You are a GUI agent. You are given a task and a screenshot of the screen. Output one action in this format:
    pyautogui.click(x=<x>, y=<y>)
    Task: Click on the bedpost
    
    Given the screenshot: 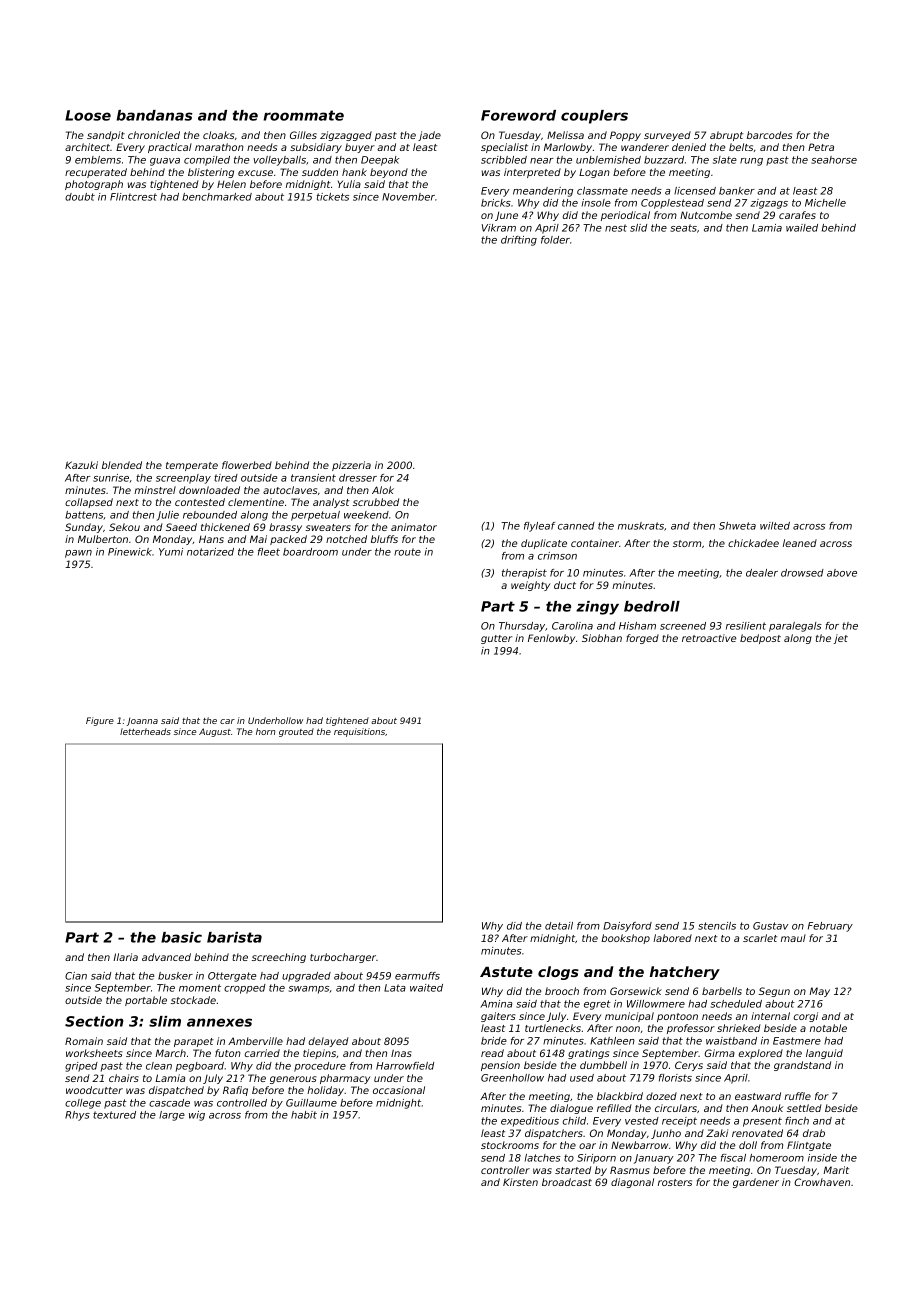 What is the action you would take?
    pyautogui.click(x=760, y=639)
